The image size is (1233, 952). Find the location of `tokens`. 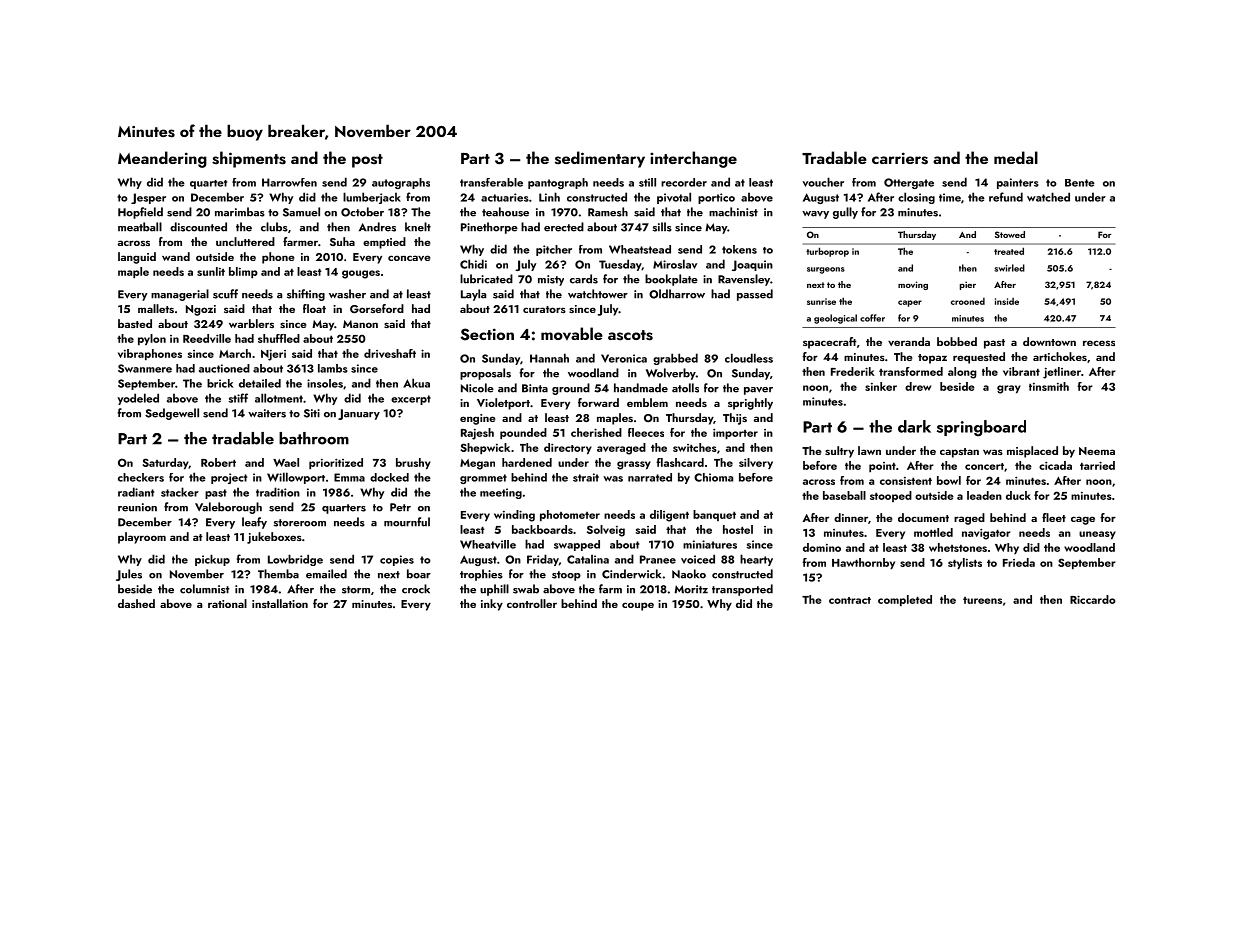

tokens is located at coordinates (739, 249).
